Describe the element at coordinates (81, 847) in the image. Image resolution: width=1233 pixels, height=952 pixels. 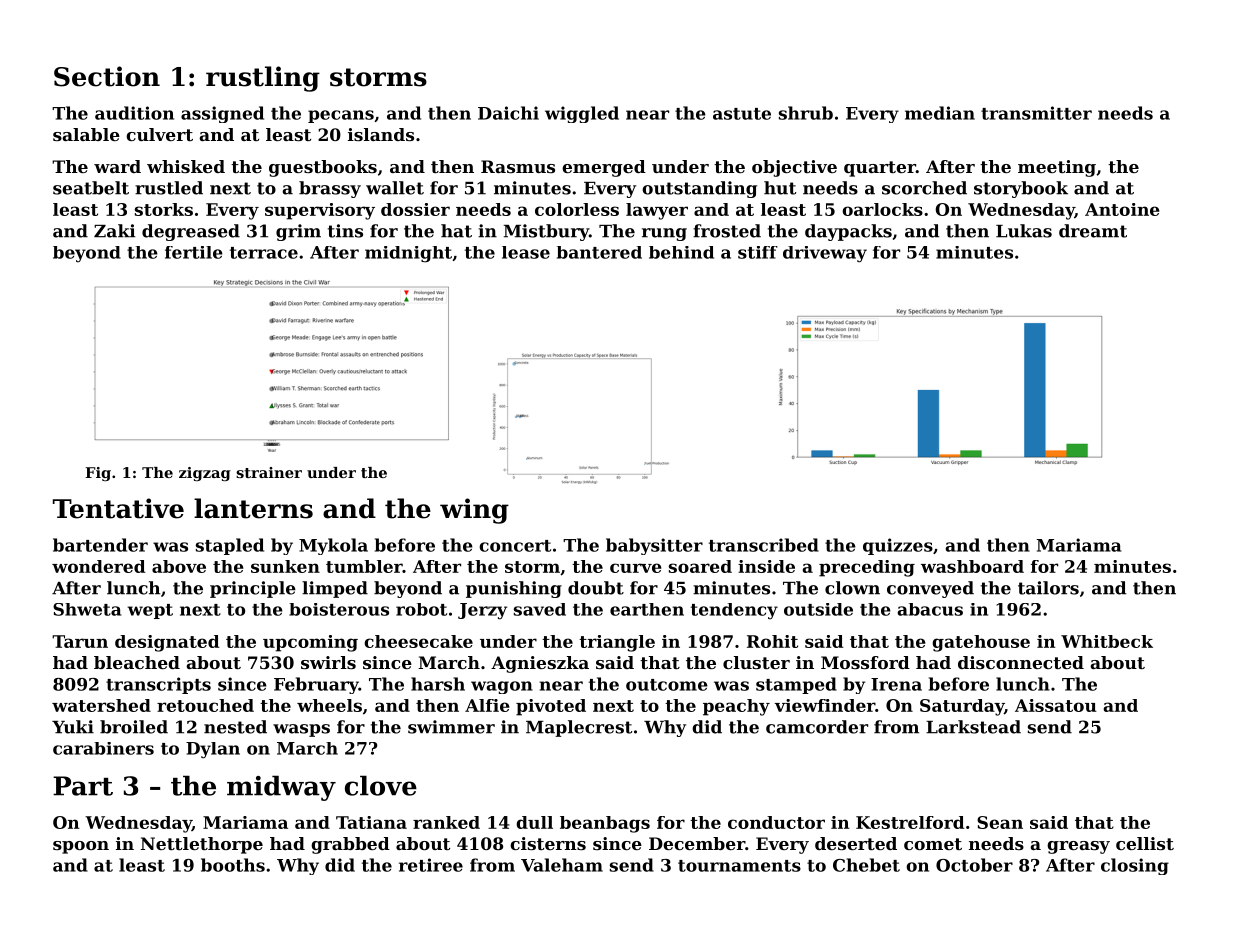
I see `spoon` at that location.
